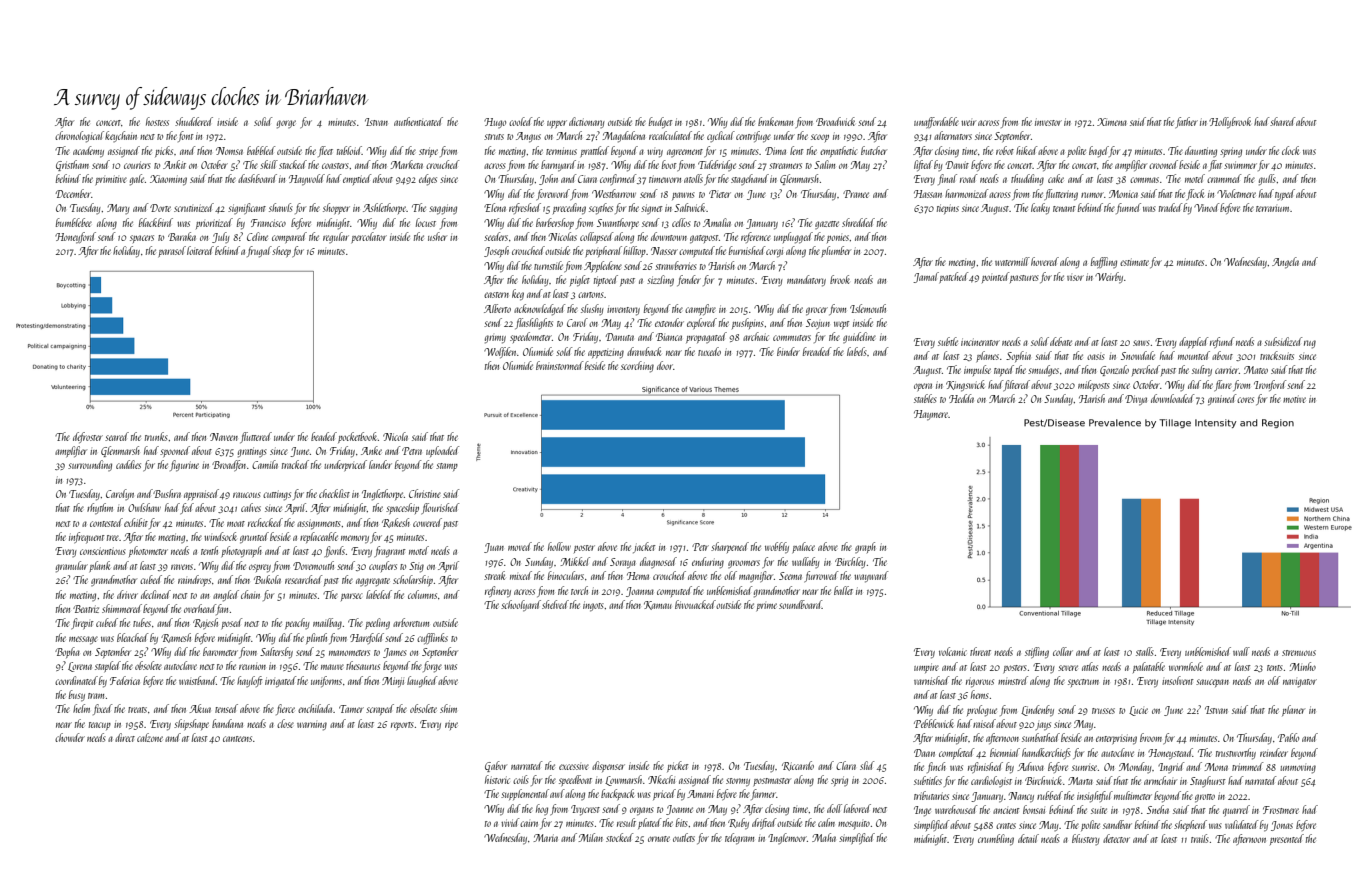 The width and height of the page is (1372, 887). What do you see at coordinates (659, 839) in the page?
I see `ornate` at bounding box center [659, 839].
